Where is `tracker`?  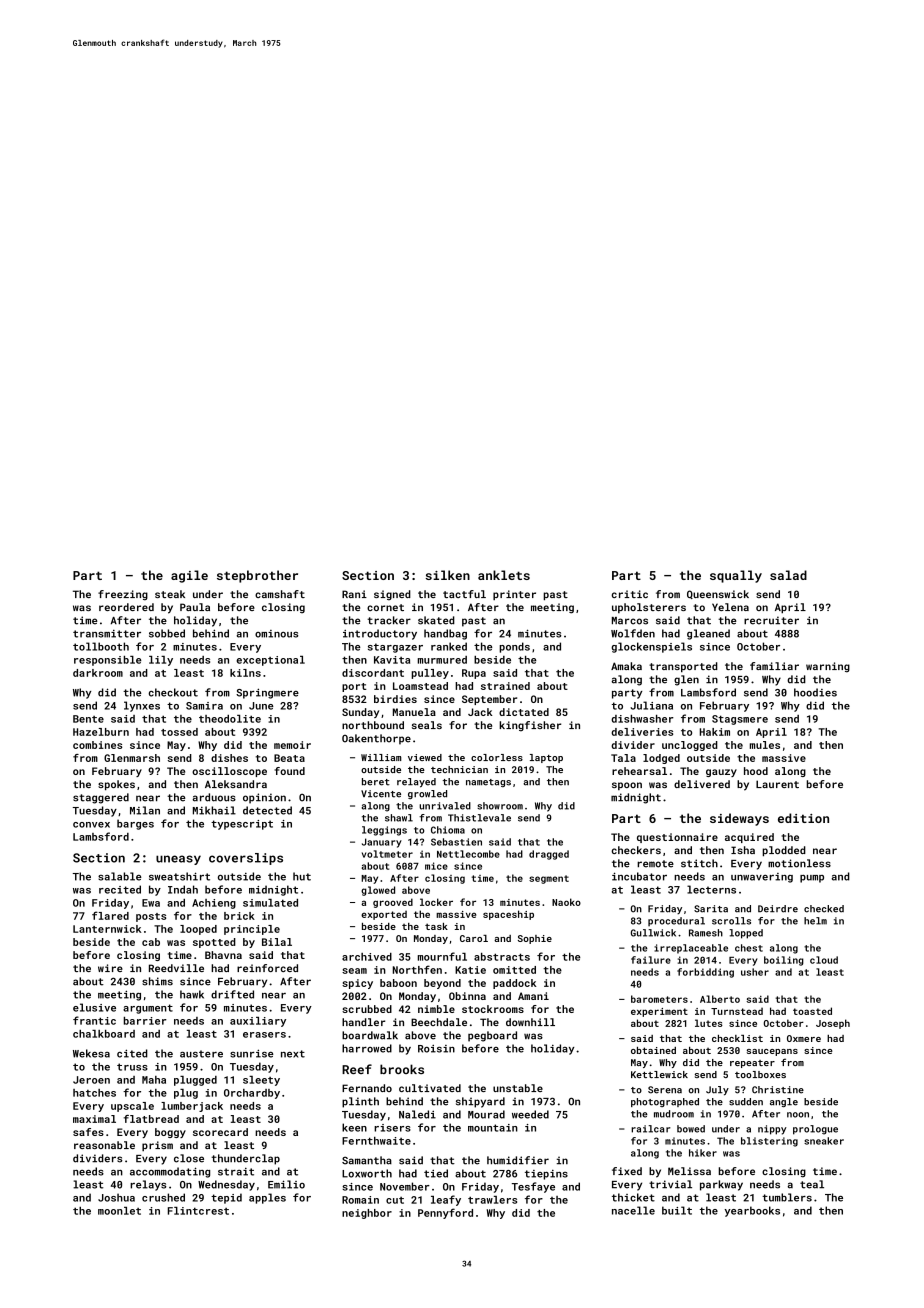
tracker is located at coordinates (389, 620).
